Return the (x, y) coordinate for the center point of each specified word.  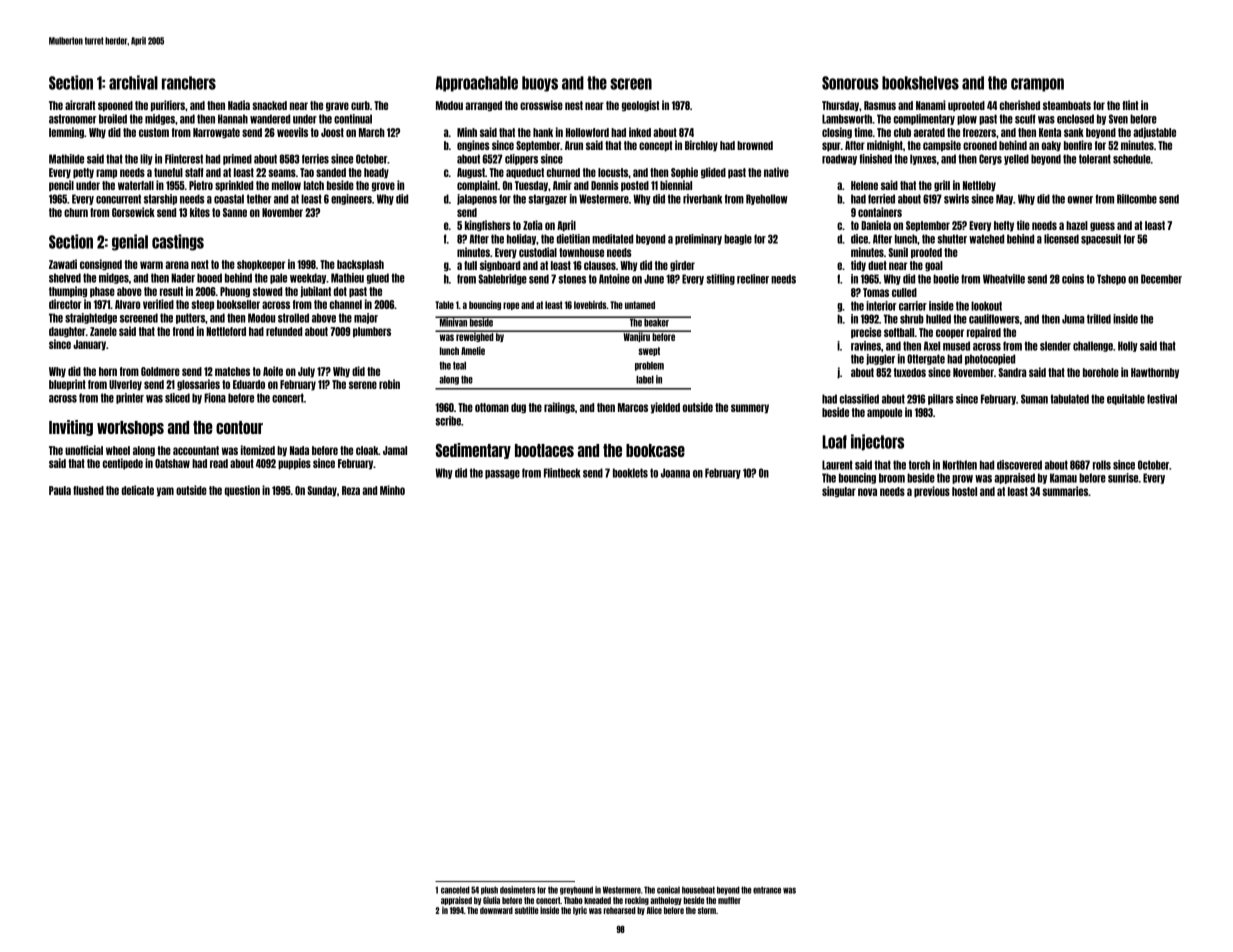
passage (502, 474)
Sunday (322, 491)
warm (151, 265)
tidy (858, 266)
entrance (767, 890)
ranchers (189, 83)
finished (875, 159)
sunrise (1123, 478)
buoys (540, 84)
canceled (455, 890)
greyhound (576, 890)
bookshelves (920, 83)
